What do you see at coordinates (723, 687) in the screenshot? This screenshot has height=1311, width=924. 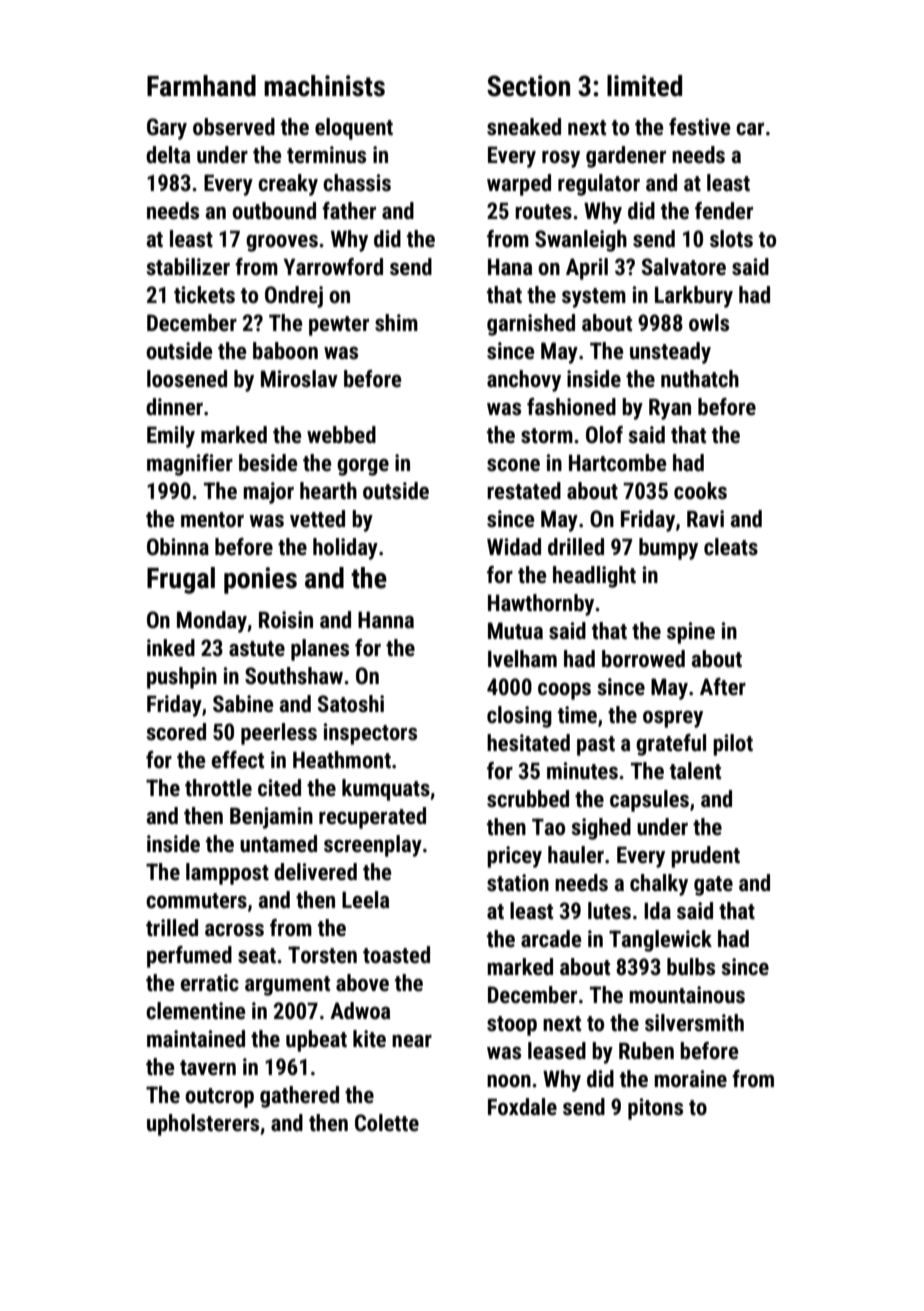 I see `After` at bounding box center [723, 687].
